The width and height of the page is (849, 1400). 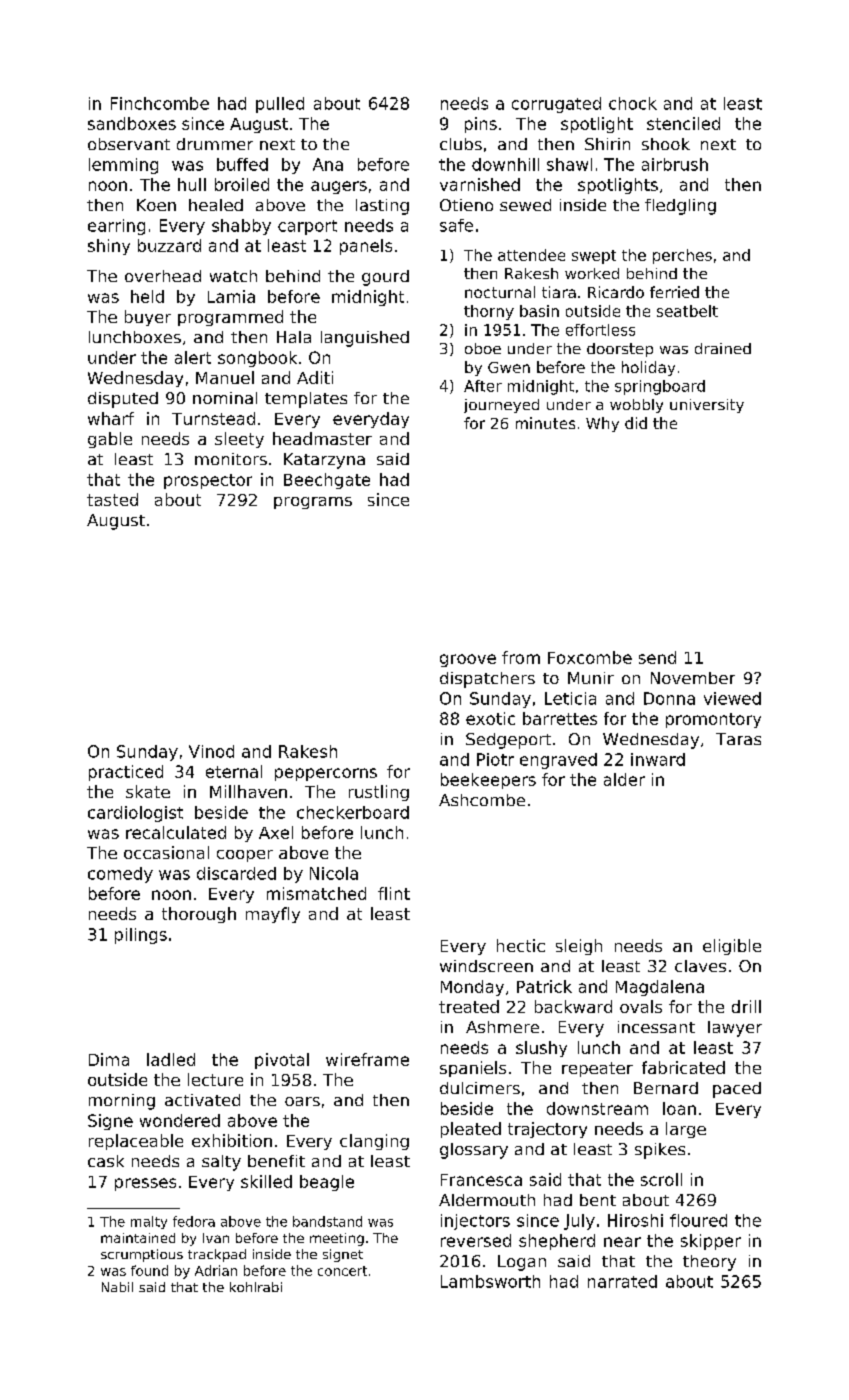 What do you see at coordinates (116, 227) in the page?
I see `earring` at bounding box center [116, 227].
